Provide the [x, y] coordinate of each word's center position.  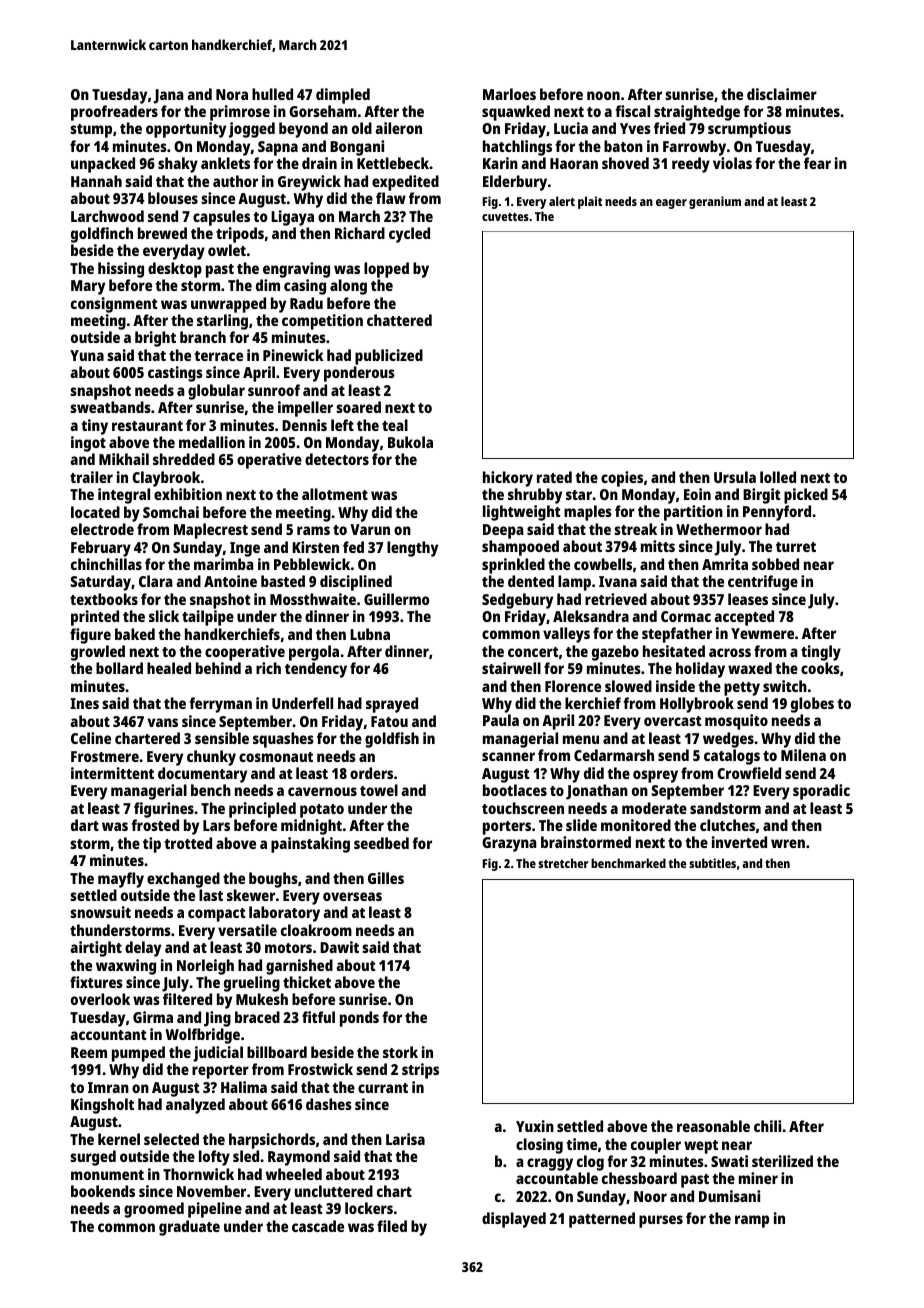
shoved [625, 163]
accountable [557, 1178]
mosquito [736, 722]
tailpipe [208, 618]
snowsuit [100, 912]
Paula [501, 720]
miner [758, 1178]
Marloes [509, 94]
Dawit [339, 947]
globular [216, 392]
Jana [168, 96]
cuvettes [505, 217]
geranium [715, 202]
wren [788, 843]
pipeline [215, 1210]
